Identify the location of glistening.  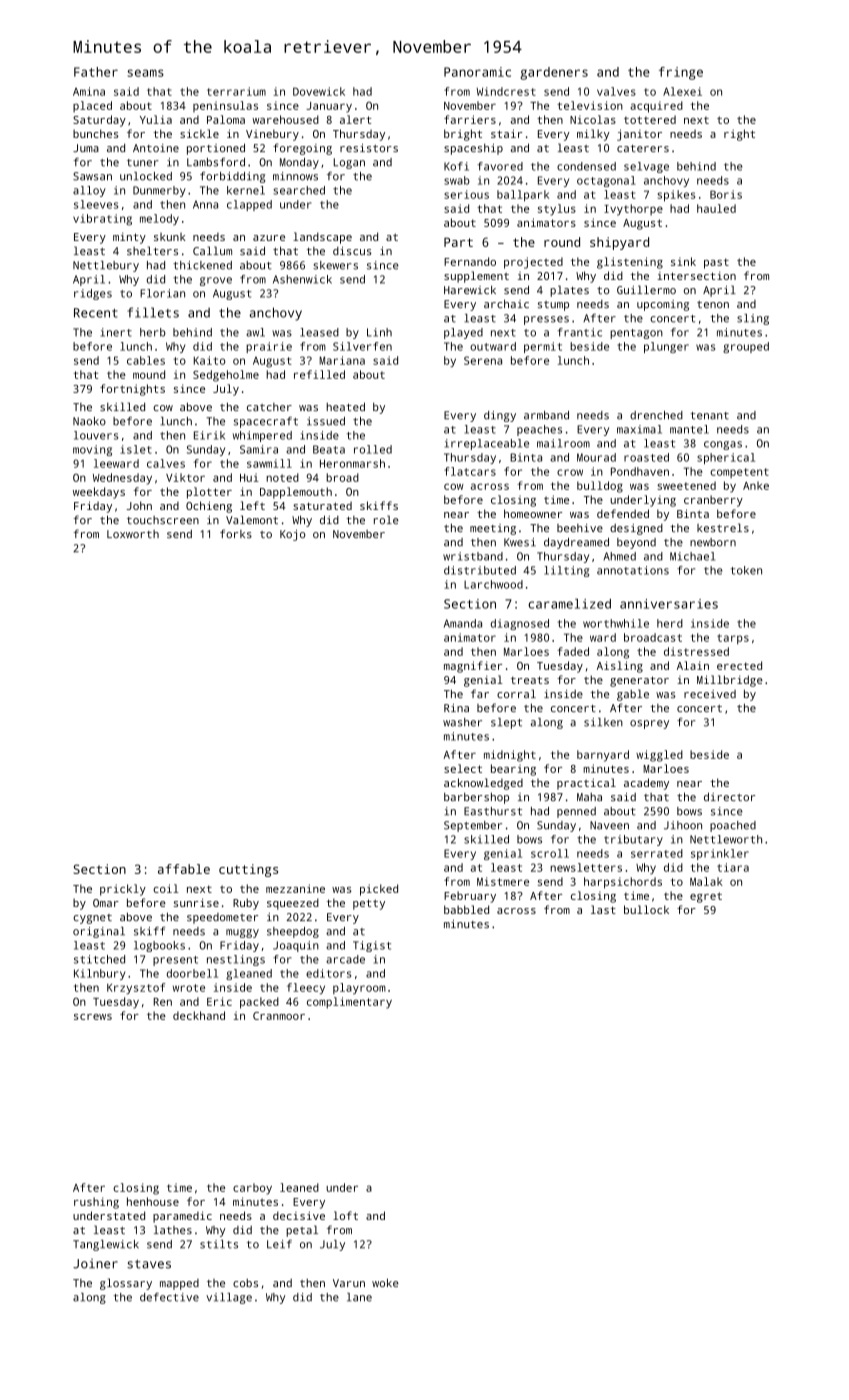
(630, 263).
